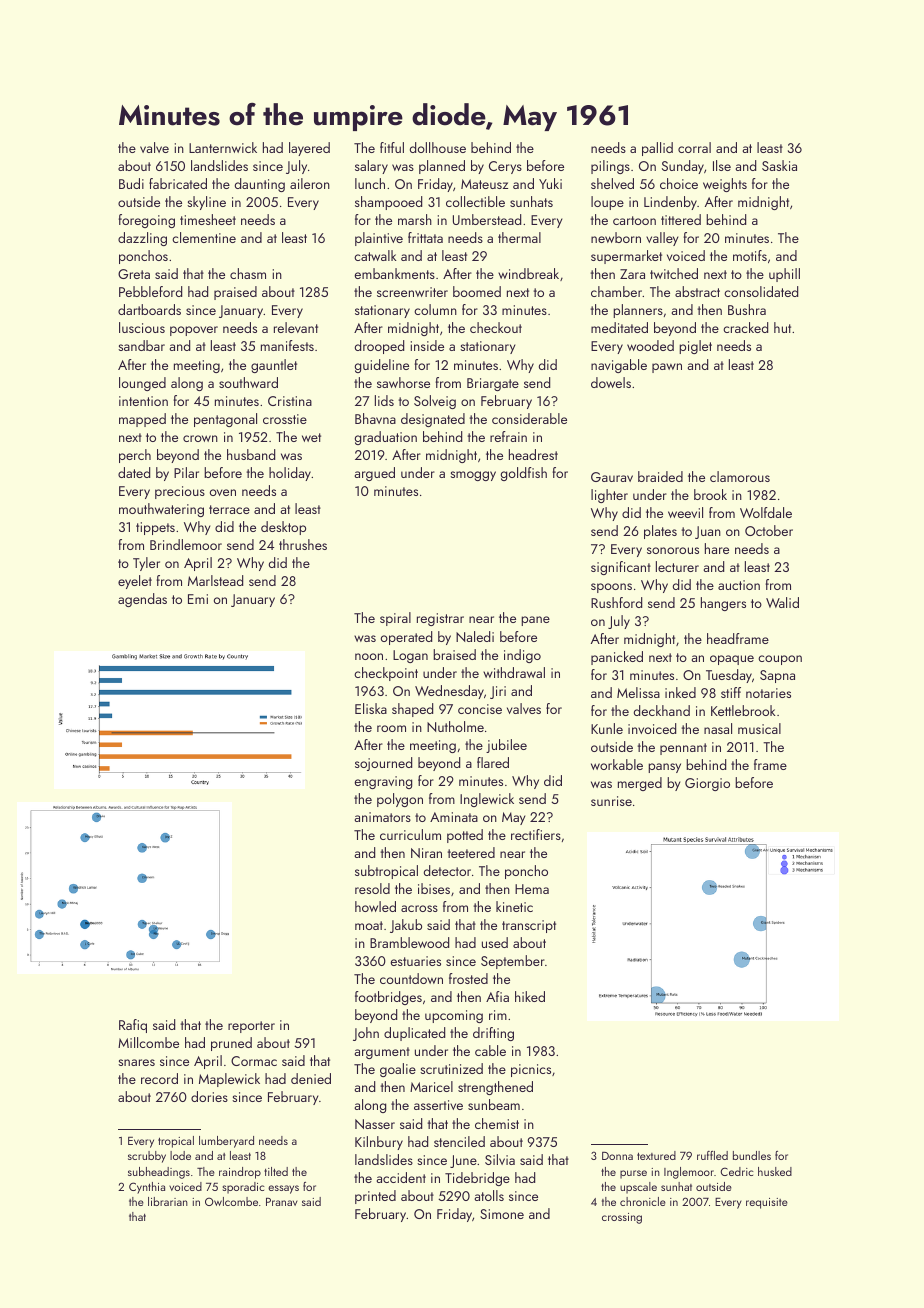  Describe the element at coordinates (215, 580) in the image. I see `Marlstead` at that location.
